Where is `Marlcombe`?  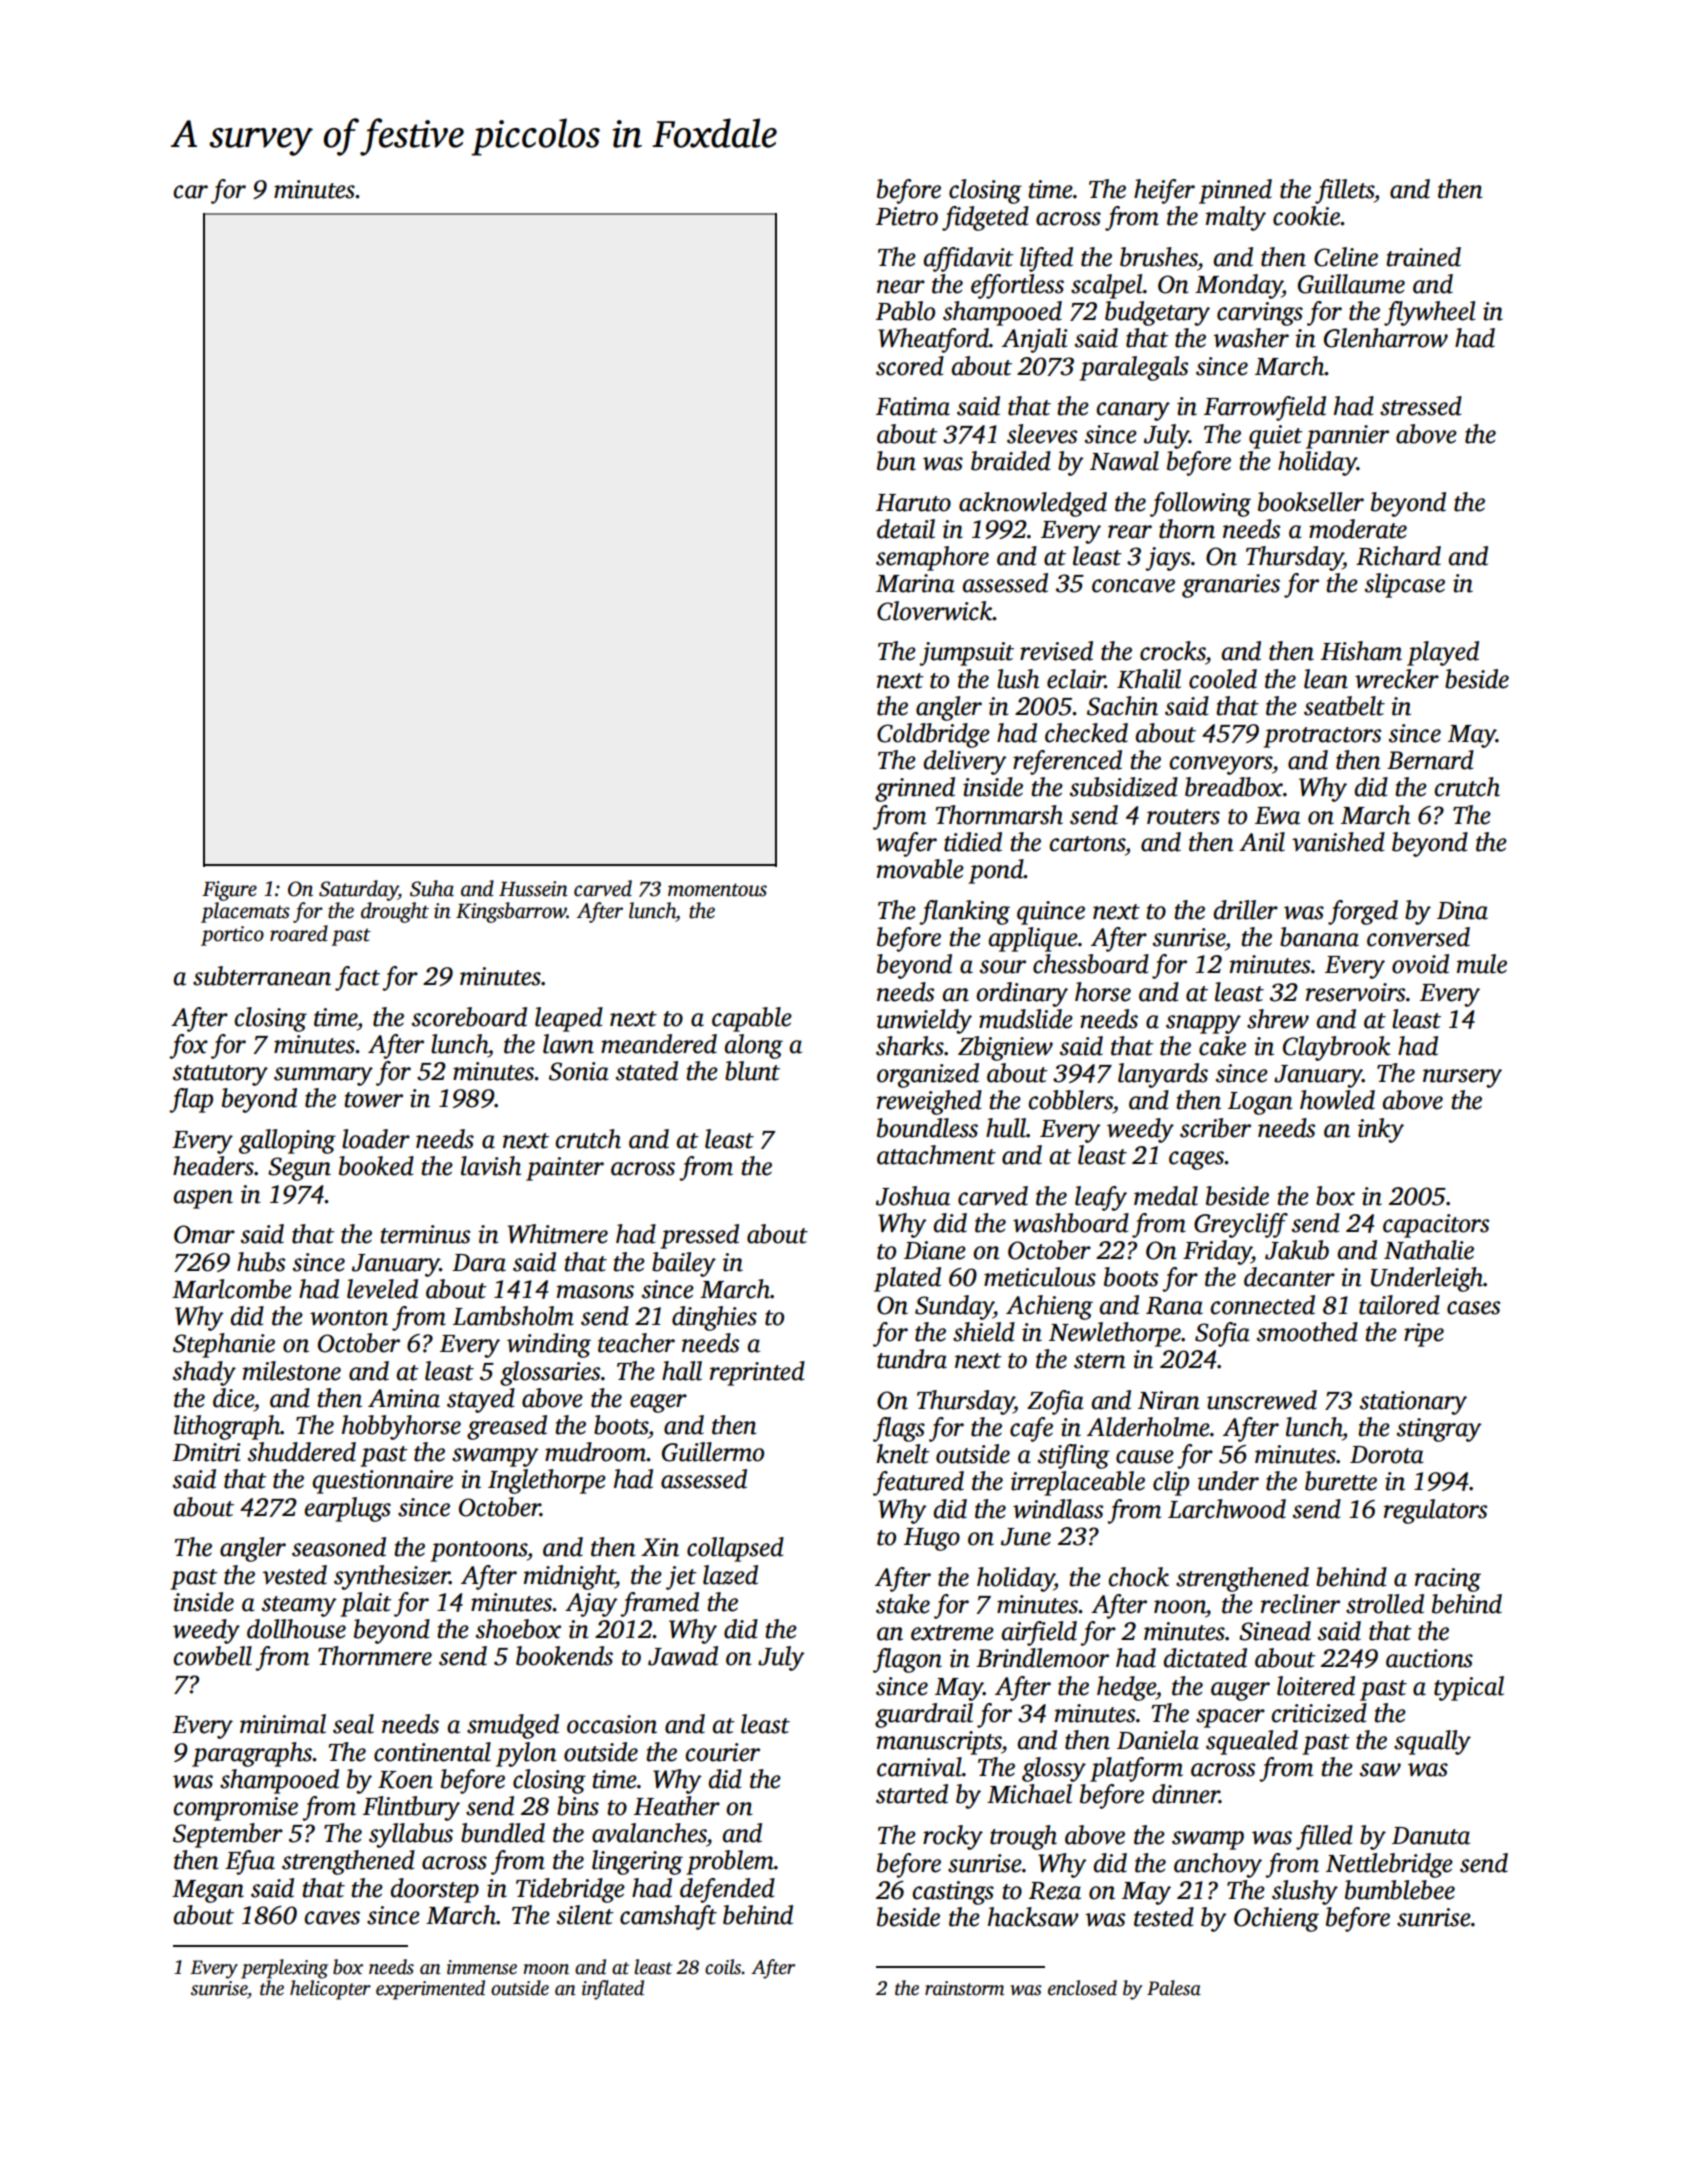
Marlcombe is located at coordinates (232, 1289).
